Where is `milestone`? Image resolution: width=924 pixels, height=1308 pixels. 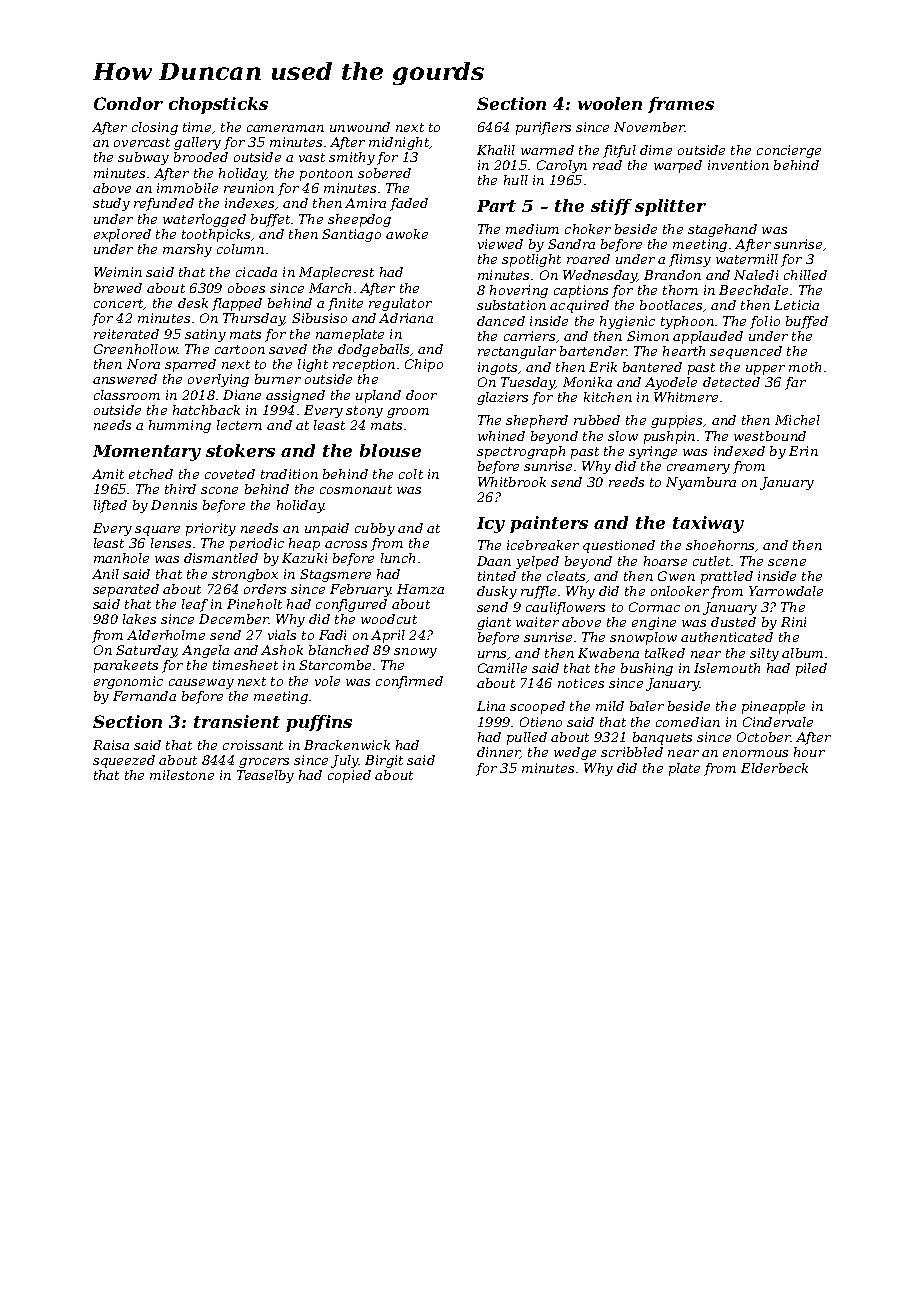 milestone is located at coordinates (182, 775).
